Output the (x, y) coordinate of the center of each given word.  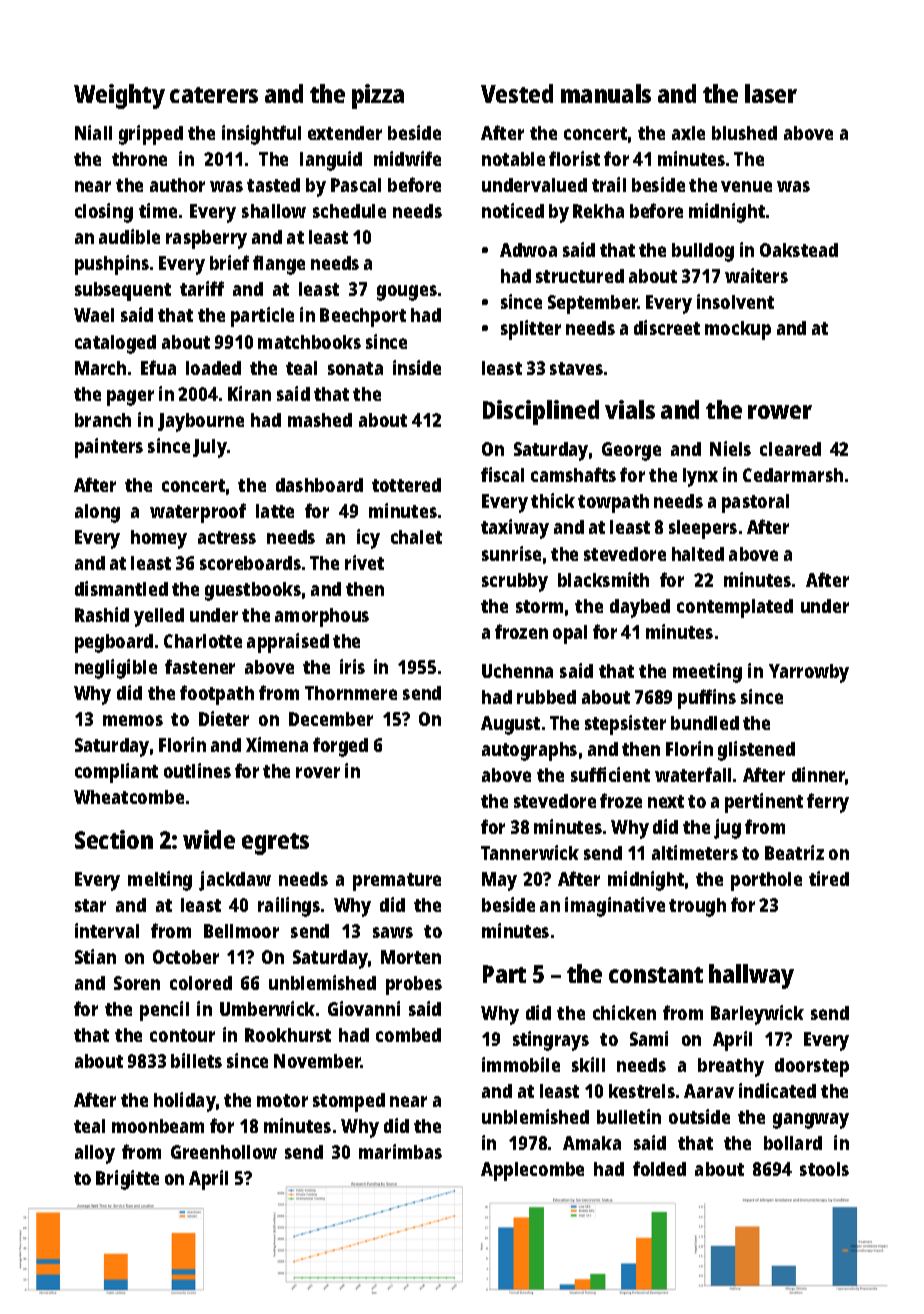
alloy (95, 1154)
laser (771, 93)
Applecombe (532, 1171)
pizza (378, 96)
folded (659, 1168)
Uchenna (517, 671)
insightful (261, 135)
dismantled (121, 588)
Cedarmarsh (793, 475)
